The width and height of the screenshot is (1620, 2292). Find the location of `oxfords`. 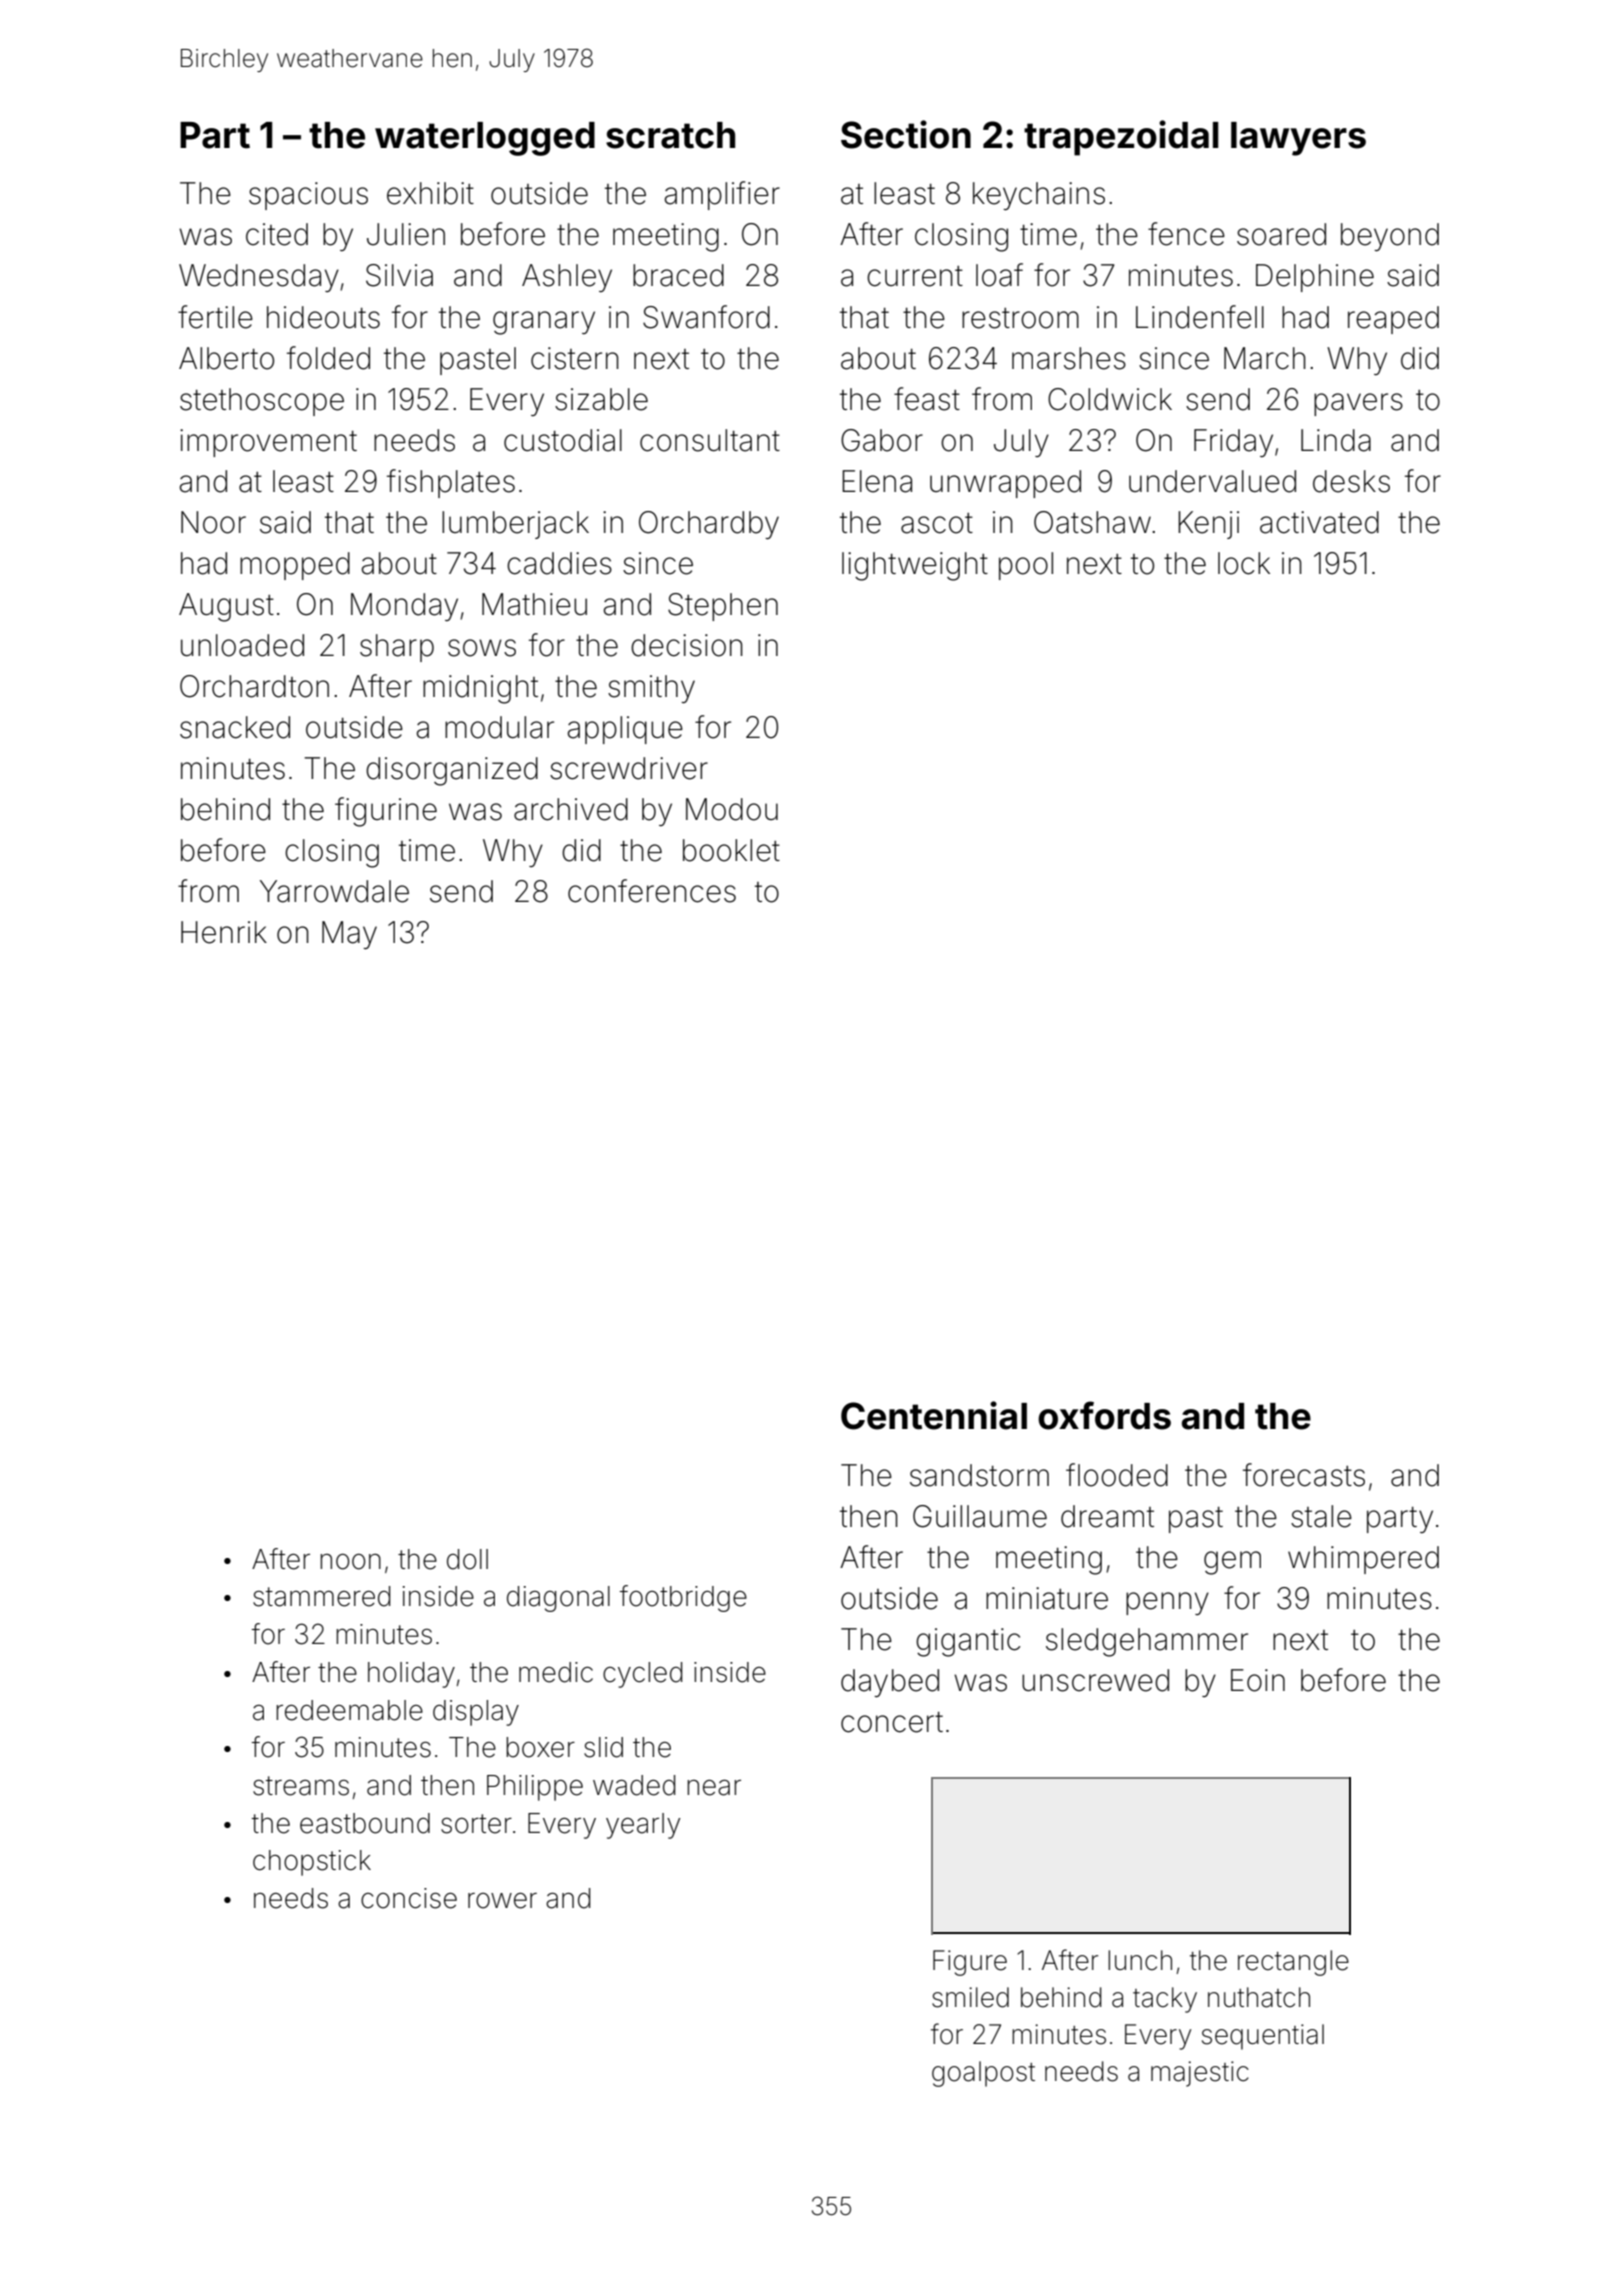

oxfords is located at coordinates (1104, 1415).
